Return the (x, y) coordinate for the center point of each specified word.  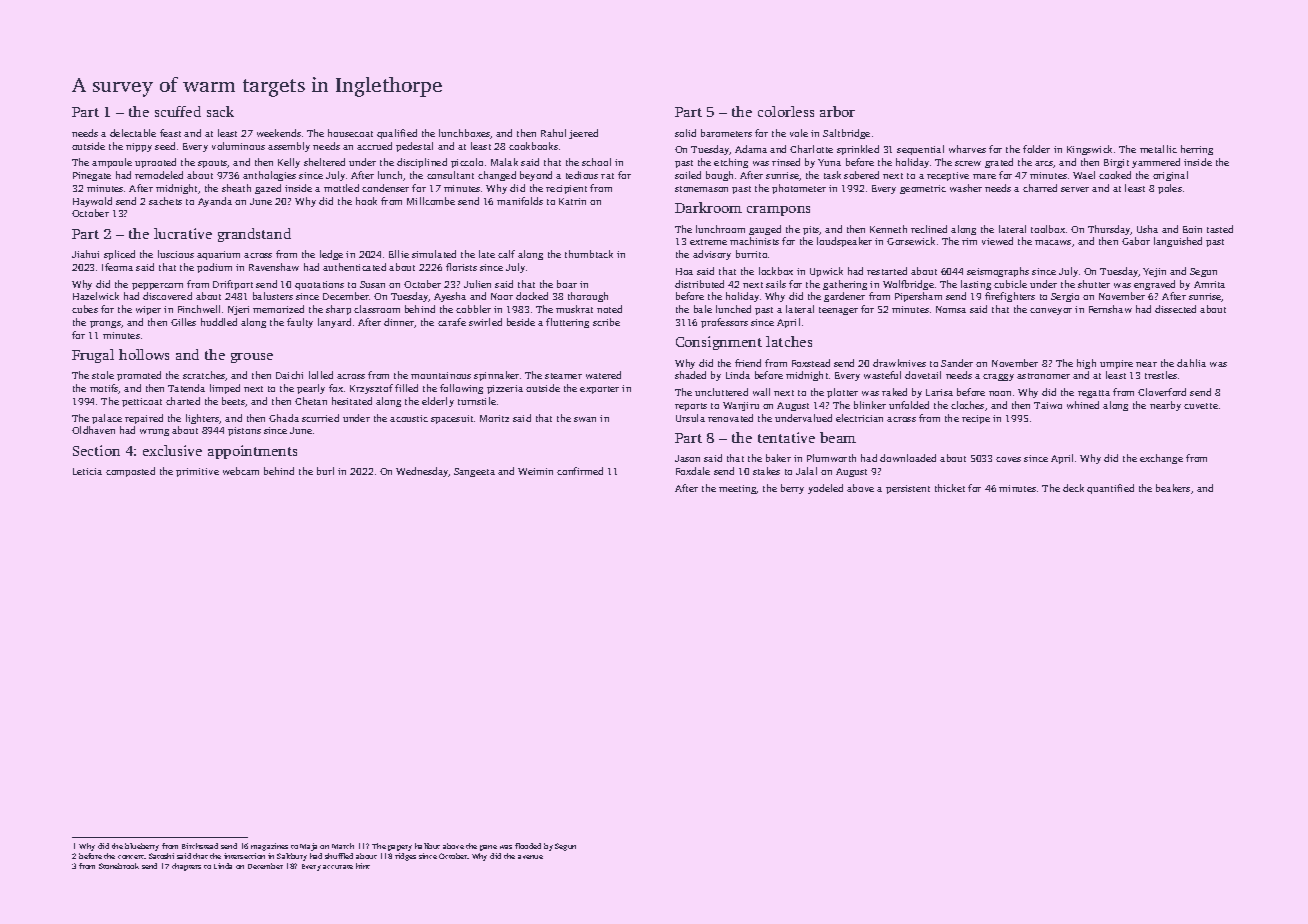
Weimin (535, 471)
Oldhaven (93, 430)
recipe (976, 419)
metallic (1158, 149)
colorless (786, 111)
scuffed (178, 111)
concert (131, 857)
